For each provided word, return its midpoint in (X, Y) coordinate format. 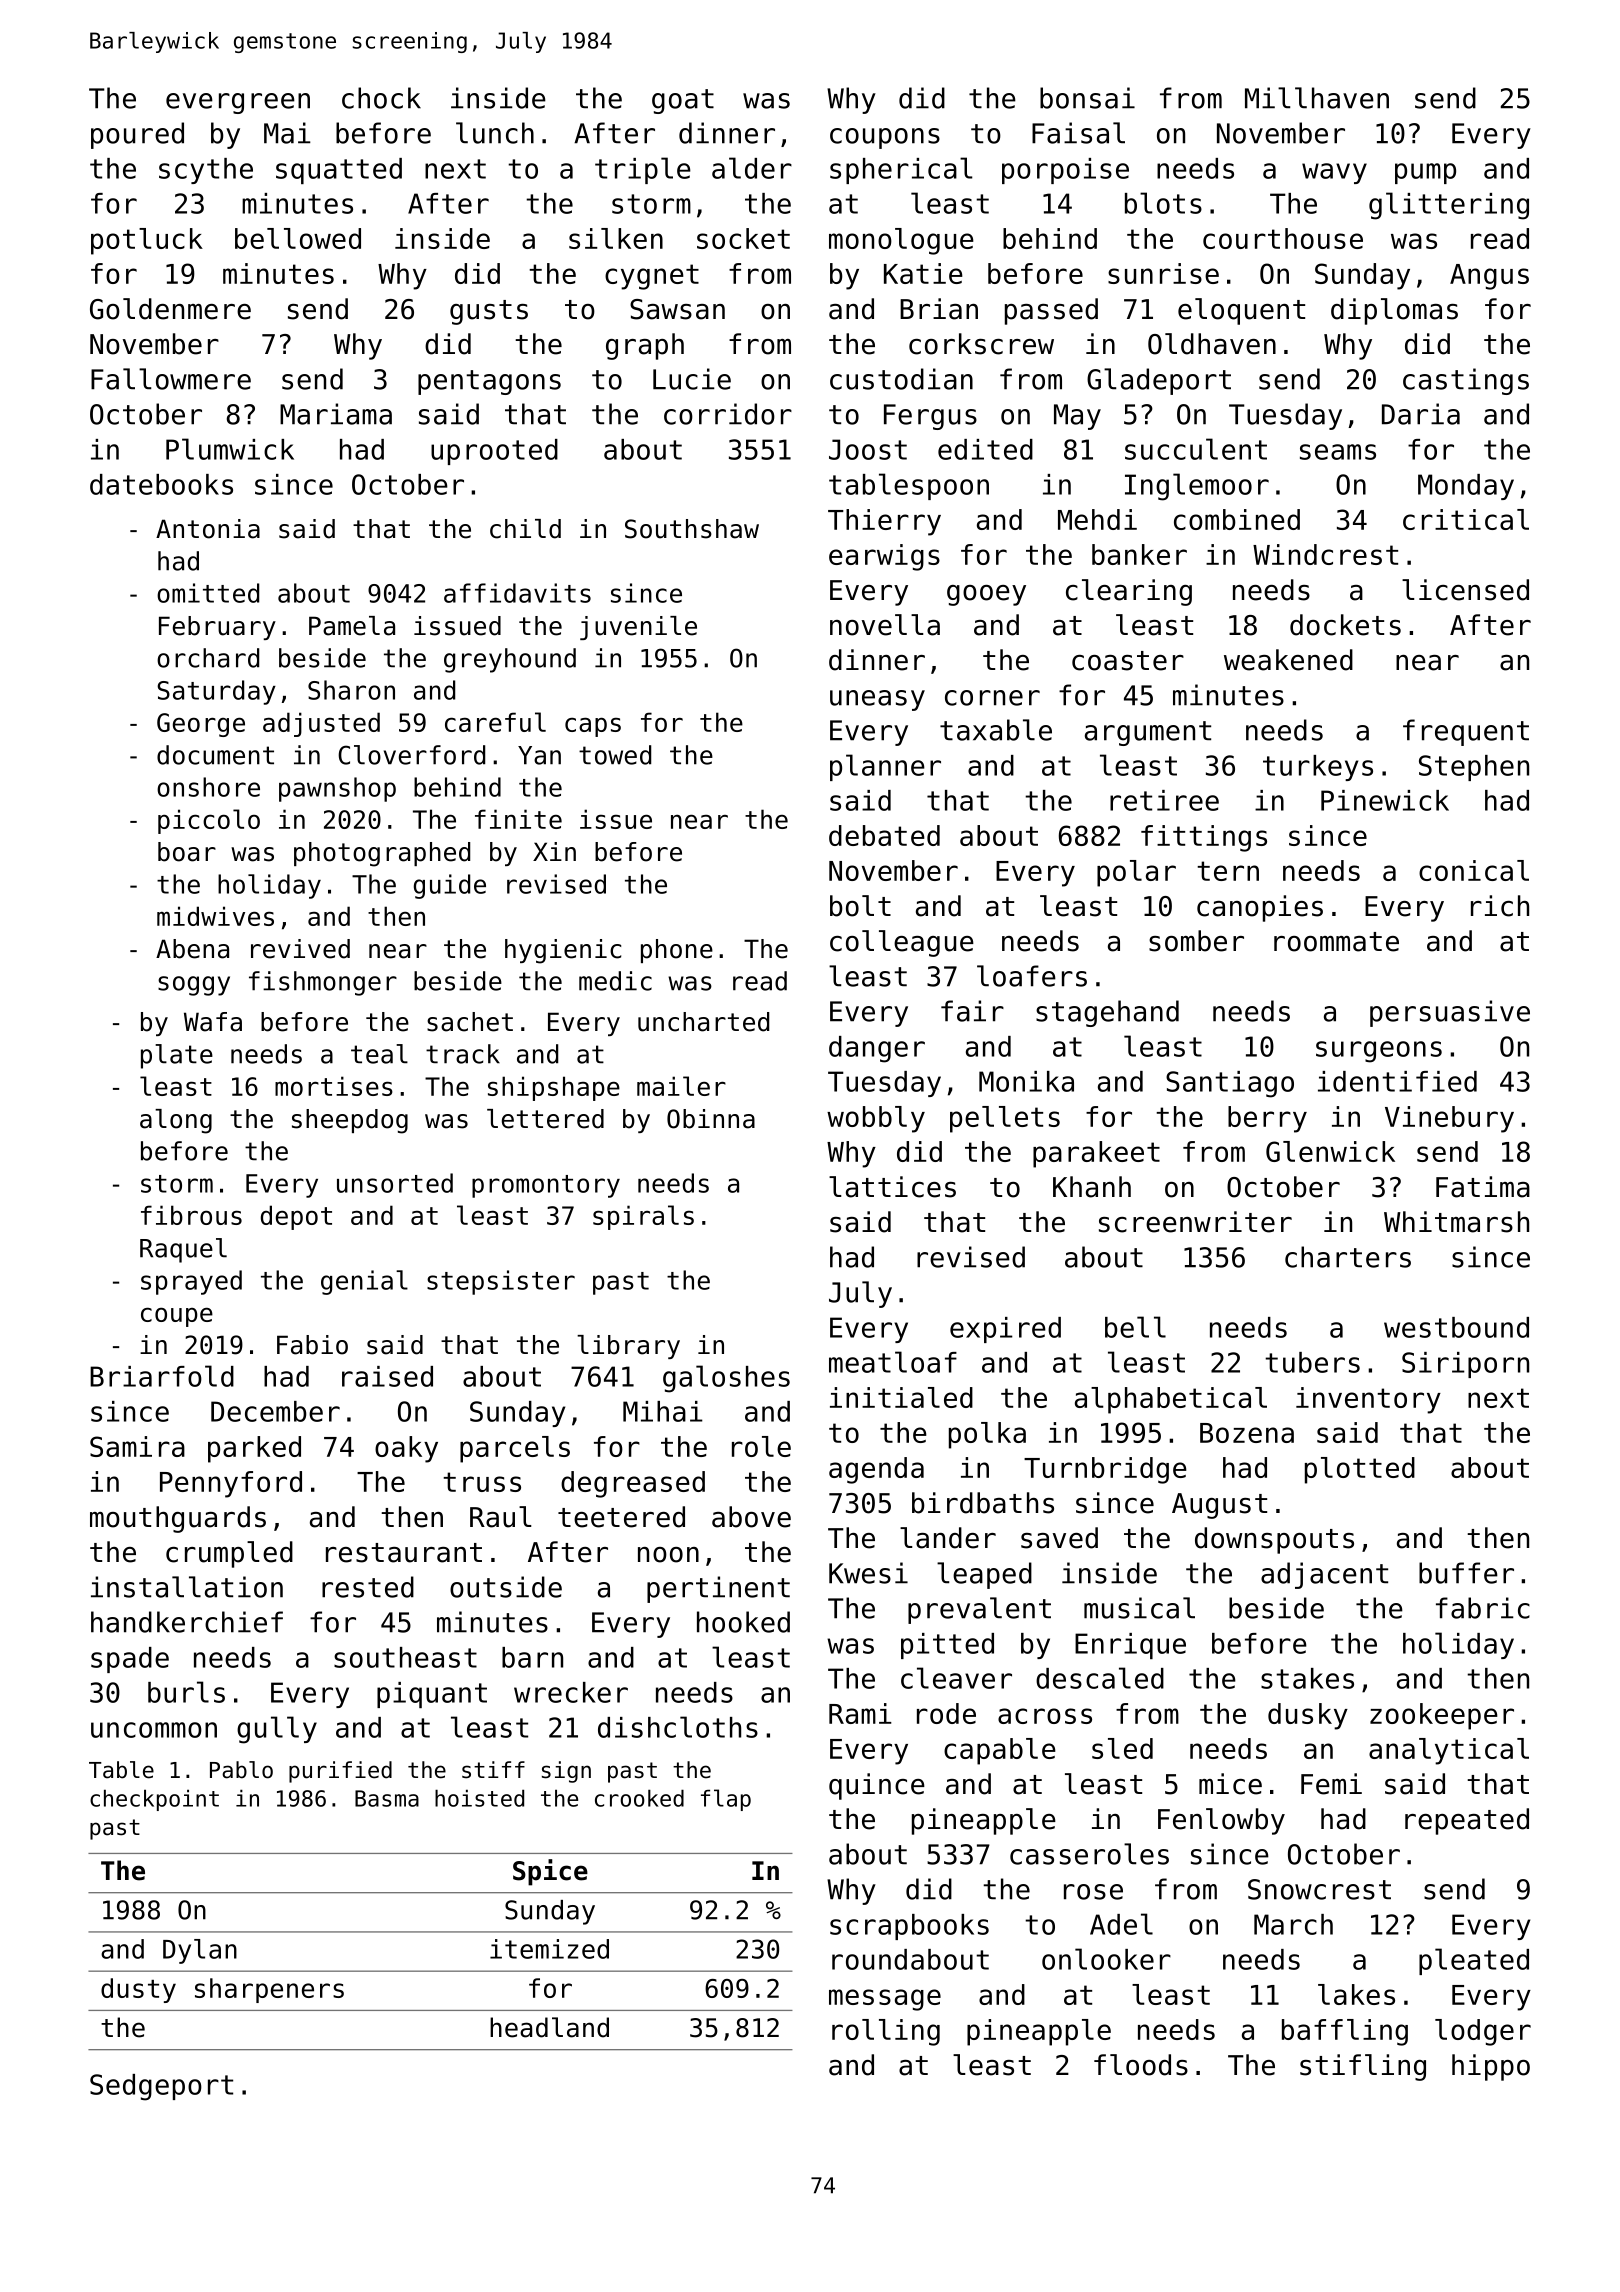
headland (549, 2027)
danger (877, 1049)
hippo (1491, 2067)
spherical (901, 170)
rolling (886, 2032)
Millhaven (1317, 98)
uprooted (494, 452)
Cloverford (411, 755)
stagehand (1107, 1013)
